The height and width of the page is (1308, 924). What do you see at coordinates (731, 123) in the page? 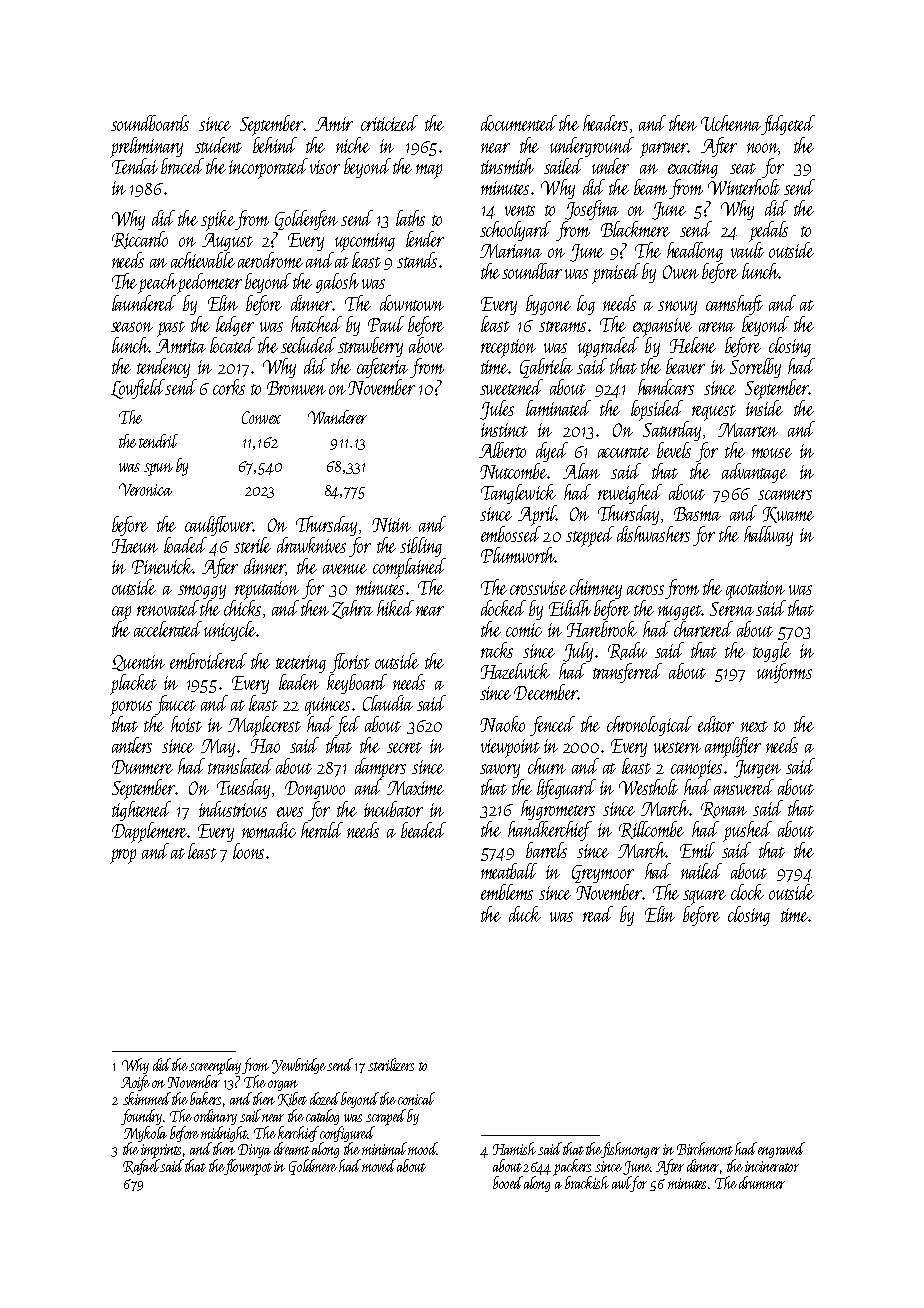
I see `Uchenna` at bounding box center [731, 123].
